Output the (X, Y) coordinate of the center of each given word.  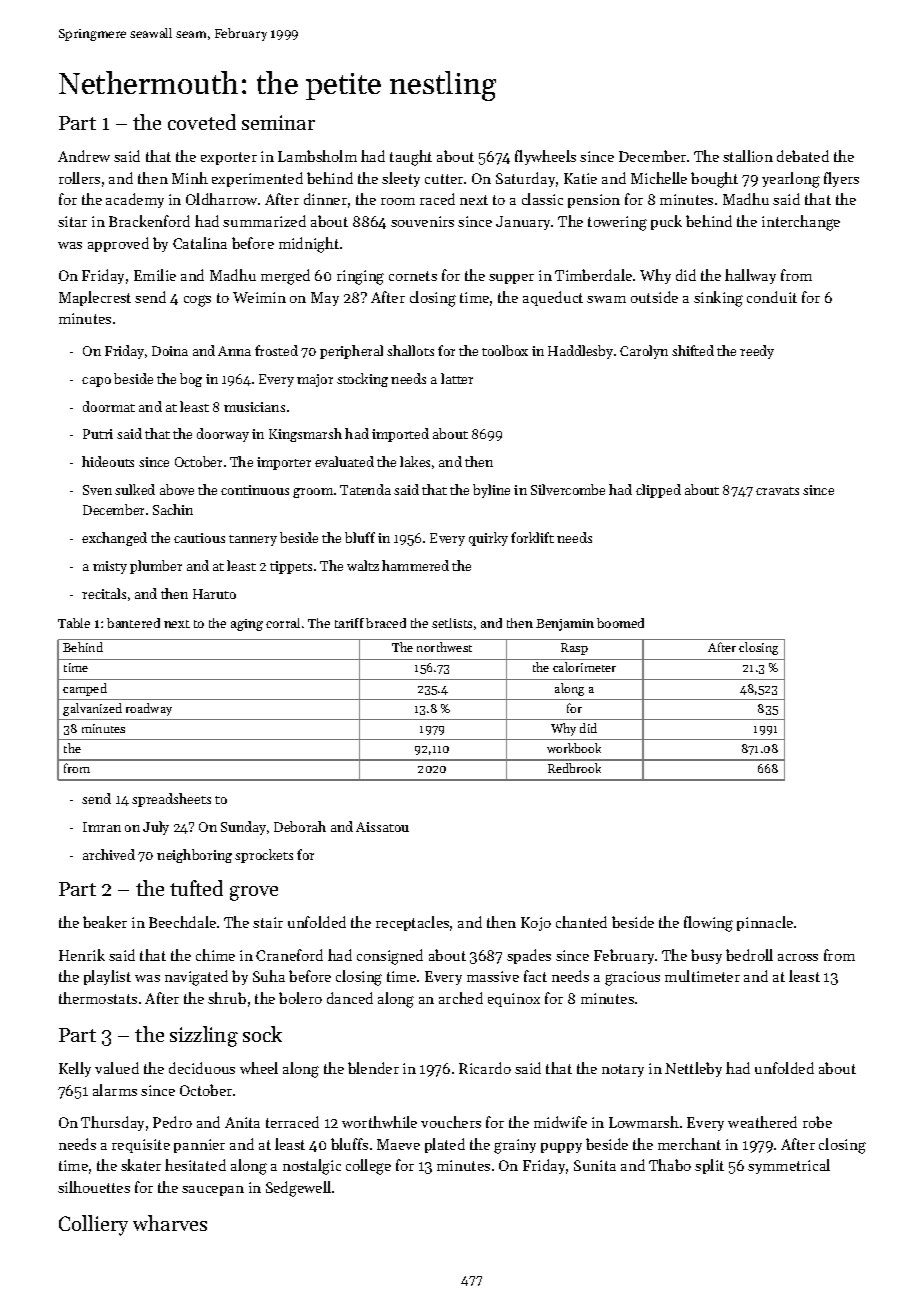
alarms (115, 1090)
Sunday (243, 828)
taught (411, 158)
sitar (72, 221)
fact (535, 976)
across (798, 957)
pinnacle (765, 923)
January (524, 223)
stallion (748, 156)
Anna (234, 351)
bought (714, 180)
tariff (349, 623)
